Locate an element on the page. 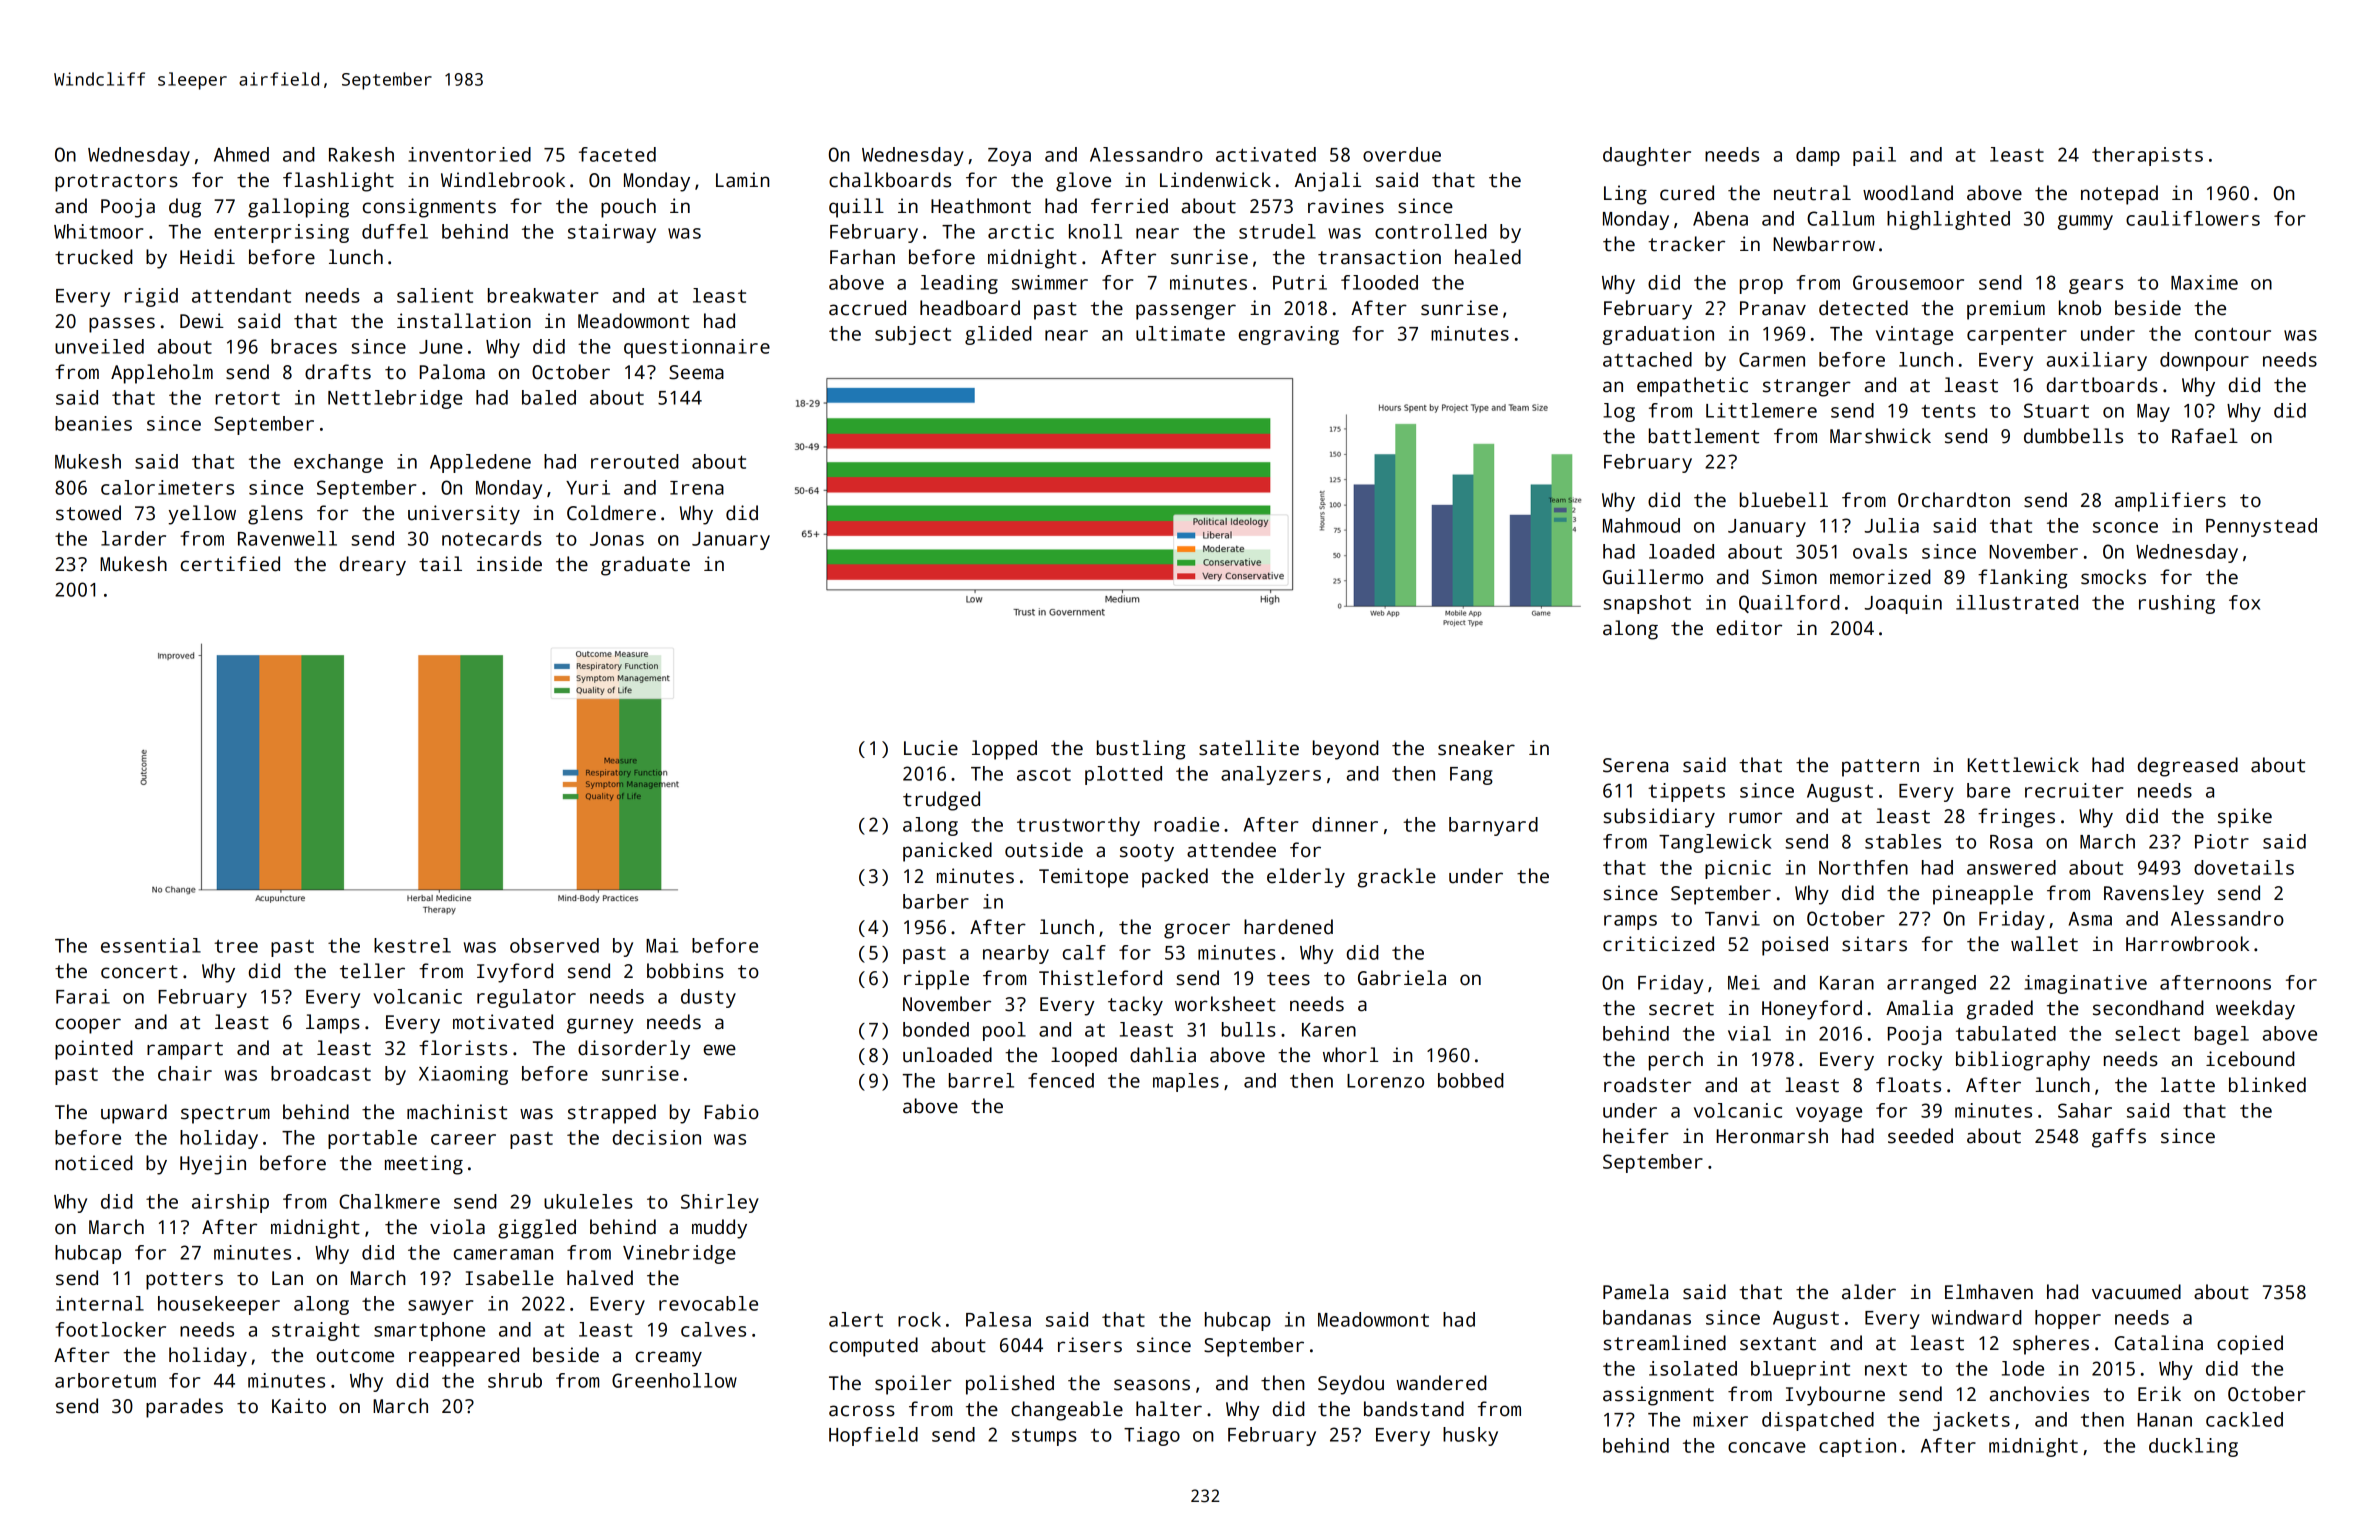 The width and height of the document is (2380, 1540). Hopfield is located at coordinates (873, 1436).
